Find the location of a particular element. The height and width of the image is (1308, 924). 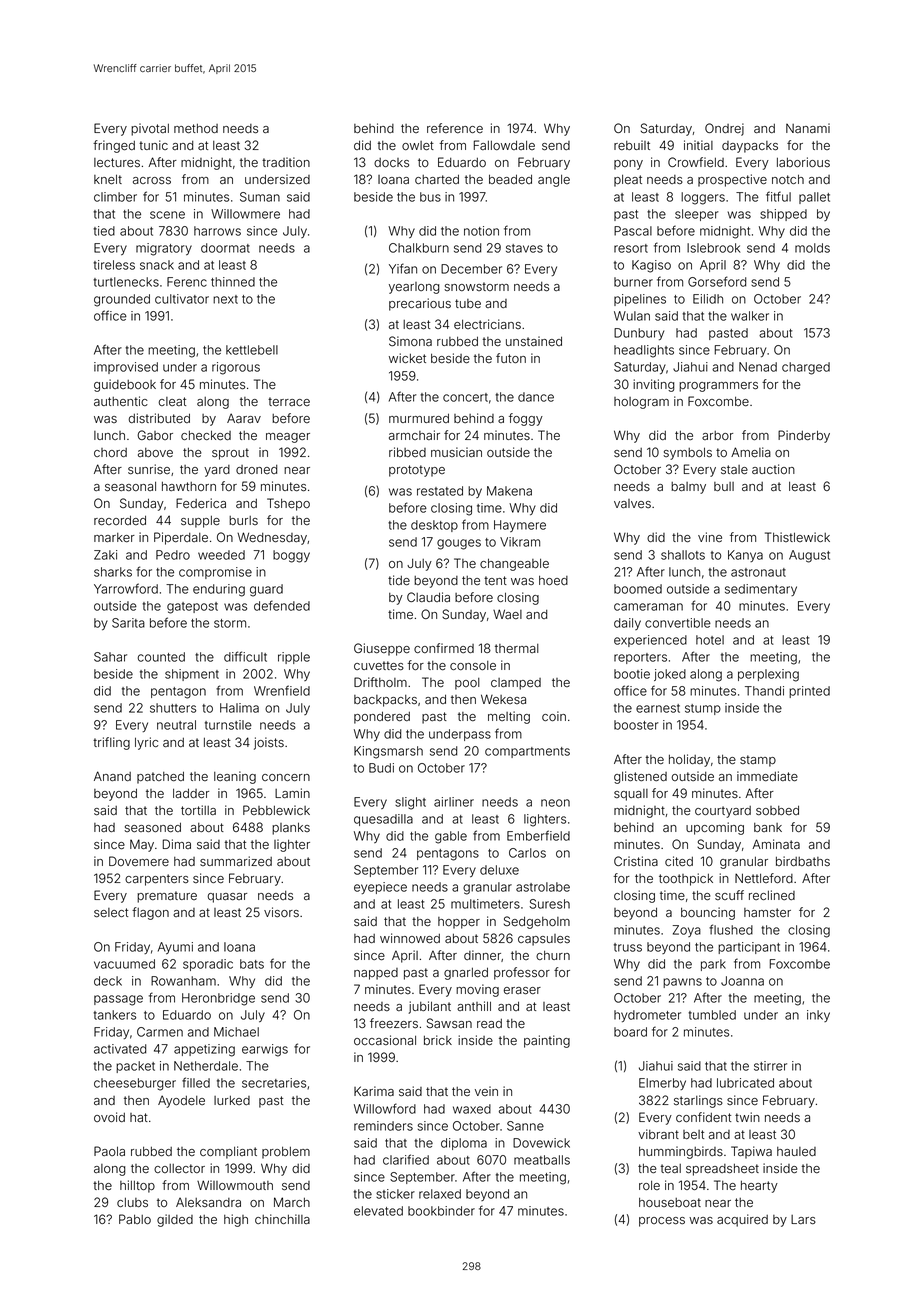

stirrer is located at coordinates (770, 1066).
